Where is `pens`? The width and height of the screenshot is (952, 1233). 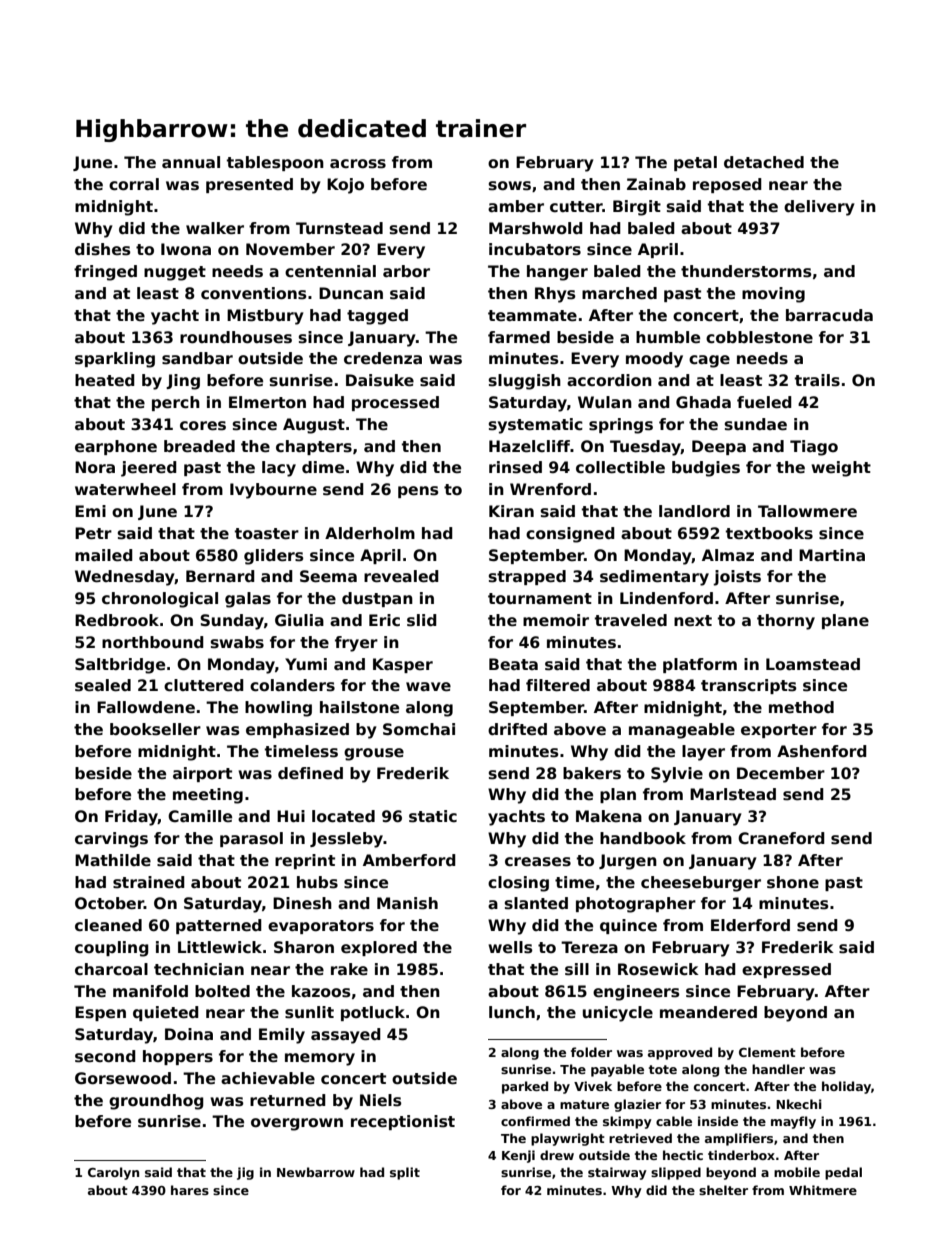 pens is located at coordinates (418, 492).
